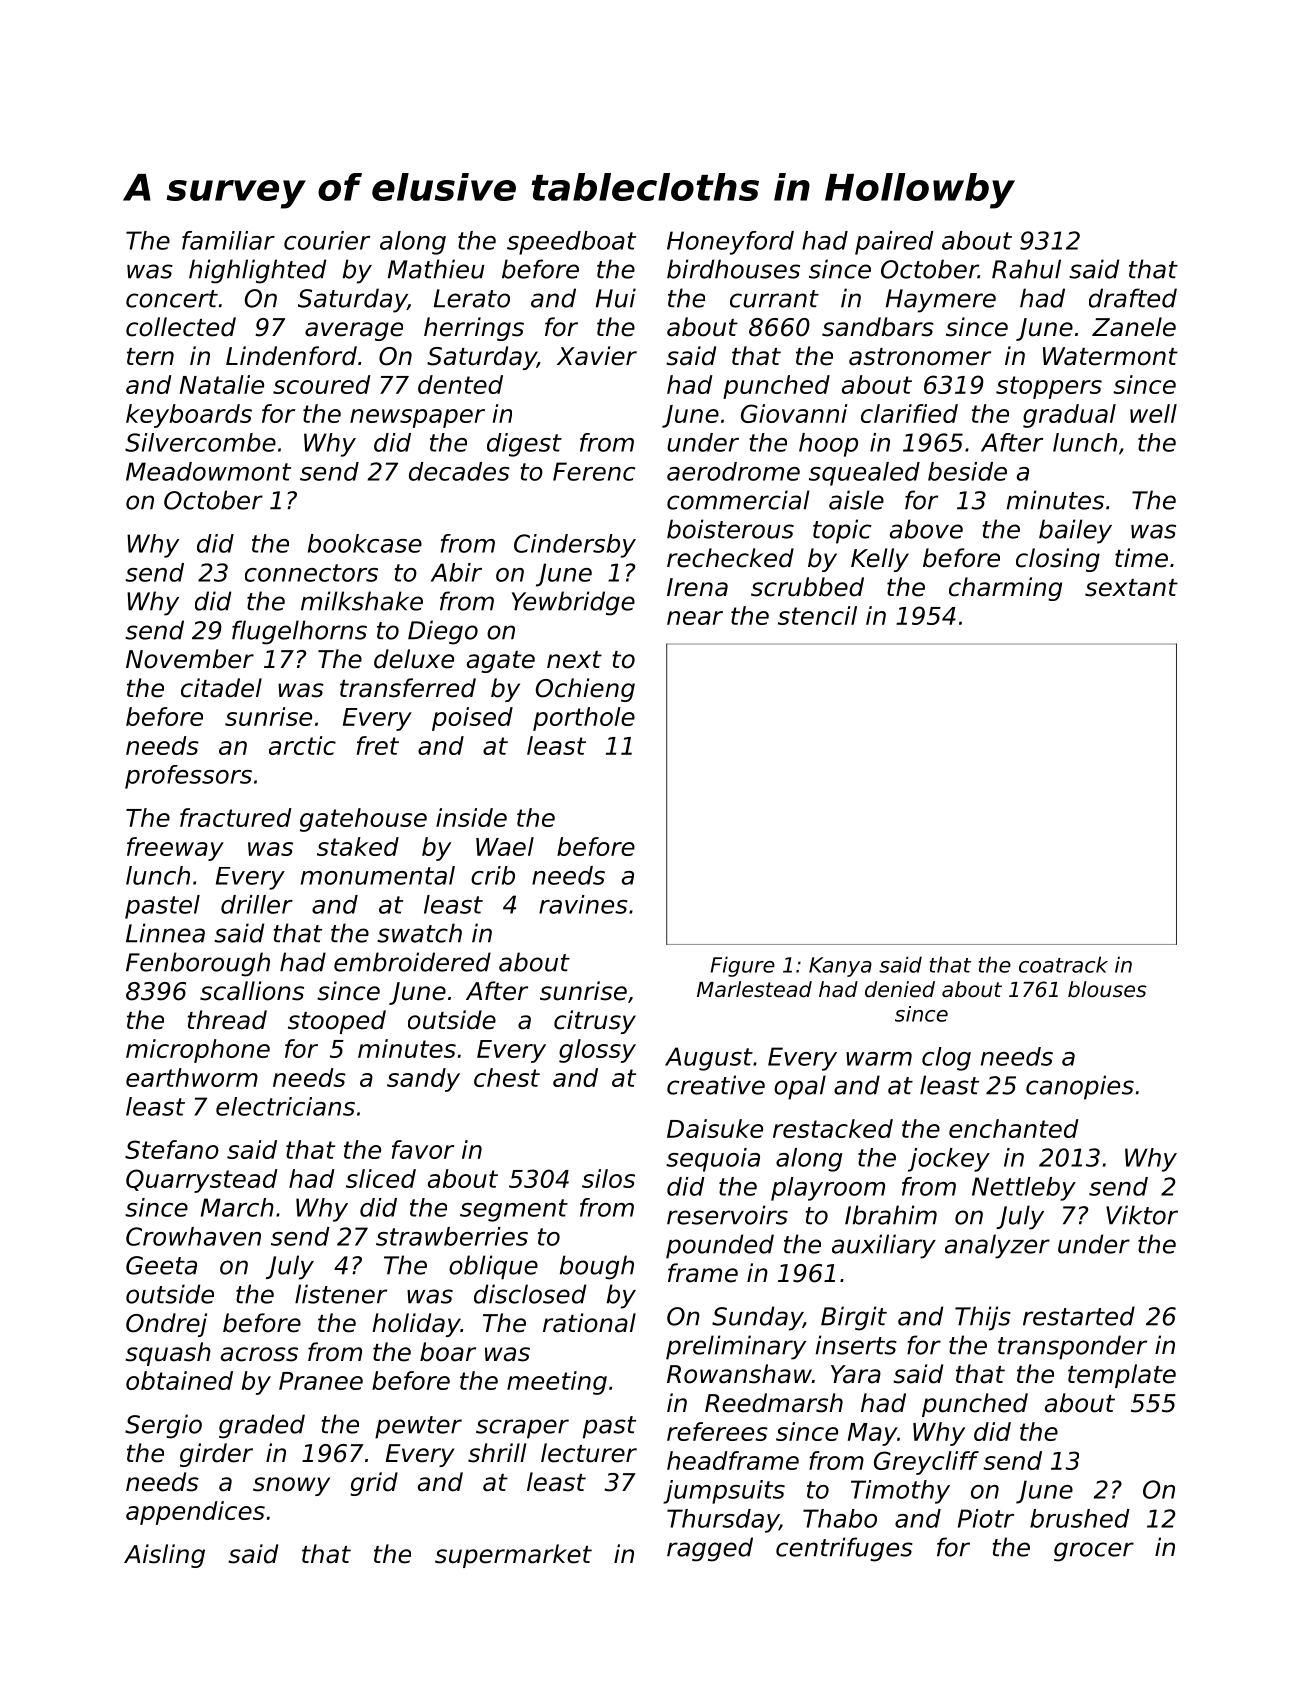 This screenshot has height=1685, width=1302. Describe the element at coordinates (710, 1549) in the screenshot. I see `ragged` at that location.
